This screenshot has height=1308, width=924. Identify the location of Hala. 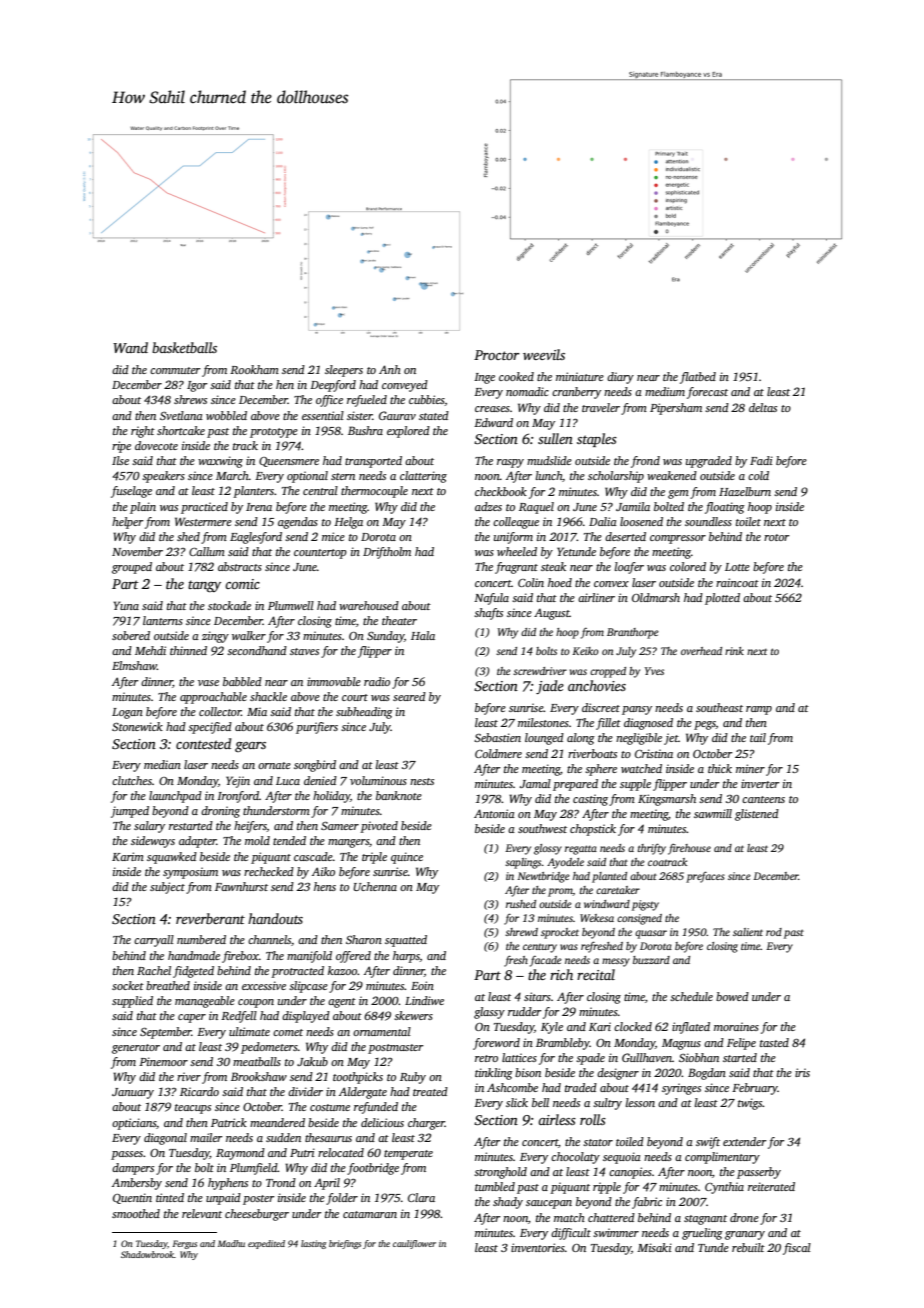
(423, 635).
